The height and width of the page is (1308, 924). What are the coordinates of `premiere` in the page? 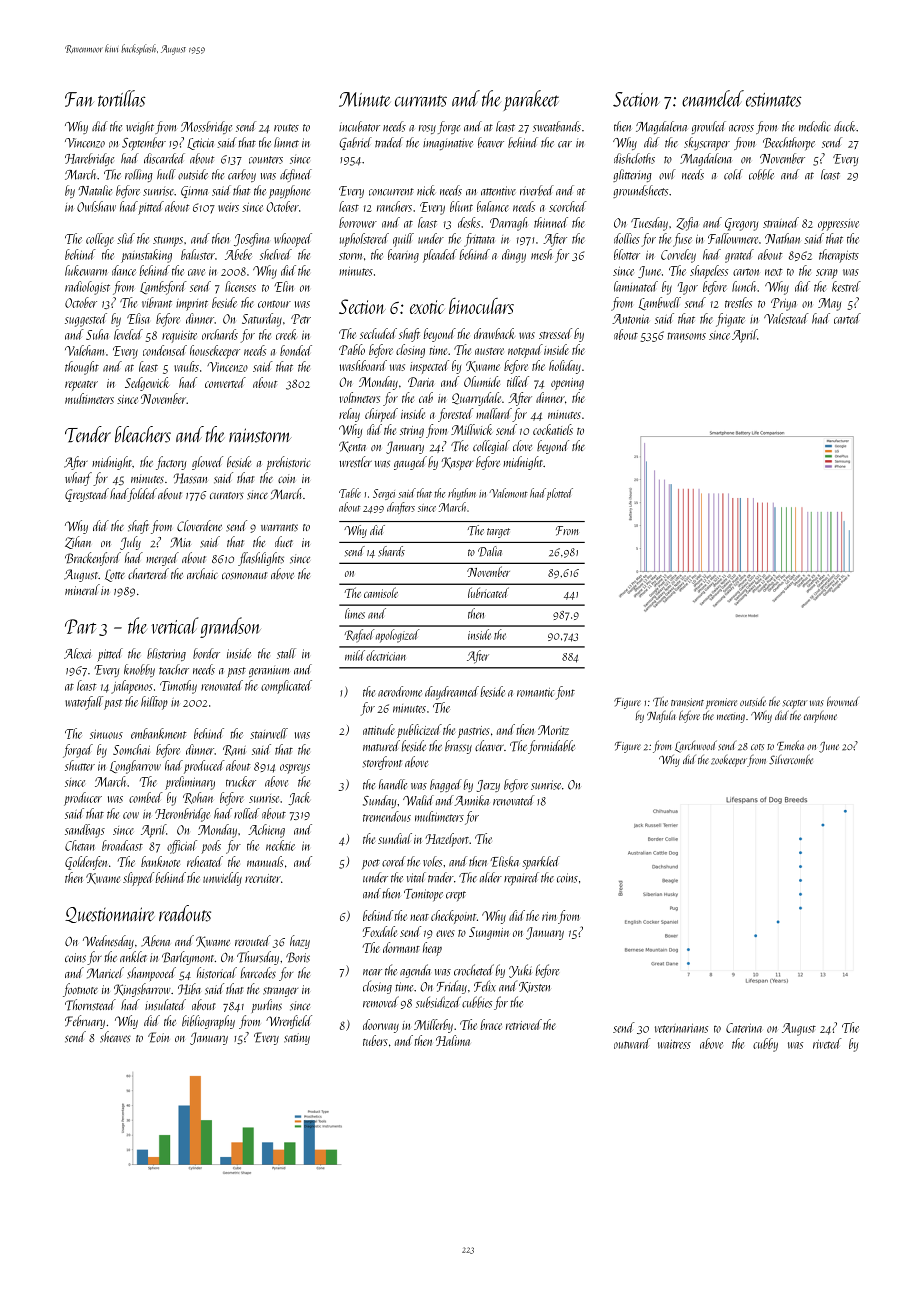 It's located at (721, 703).
